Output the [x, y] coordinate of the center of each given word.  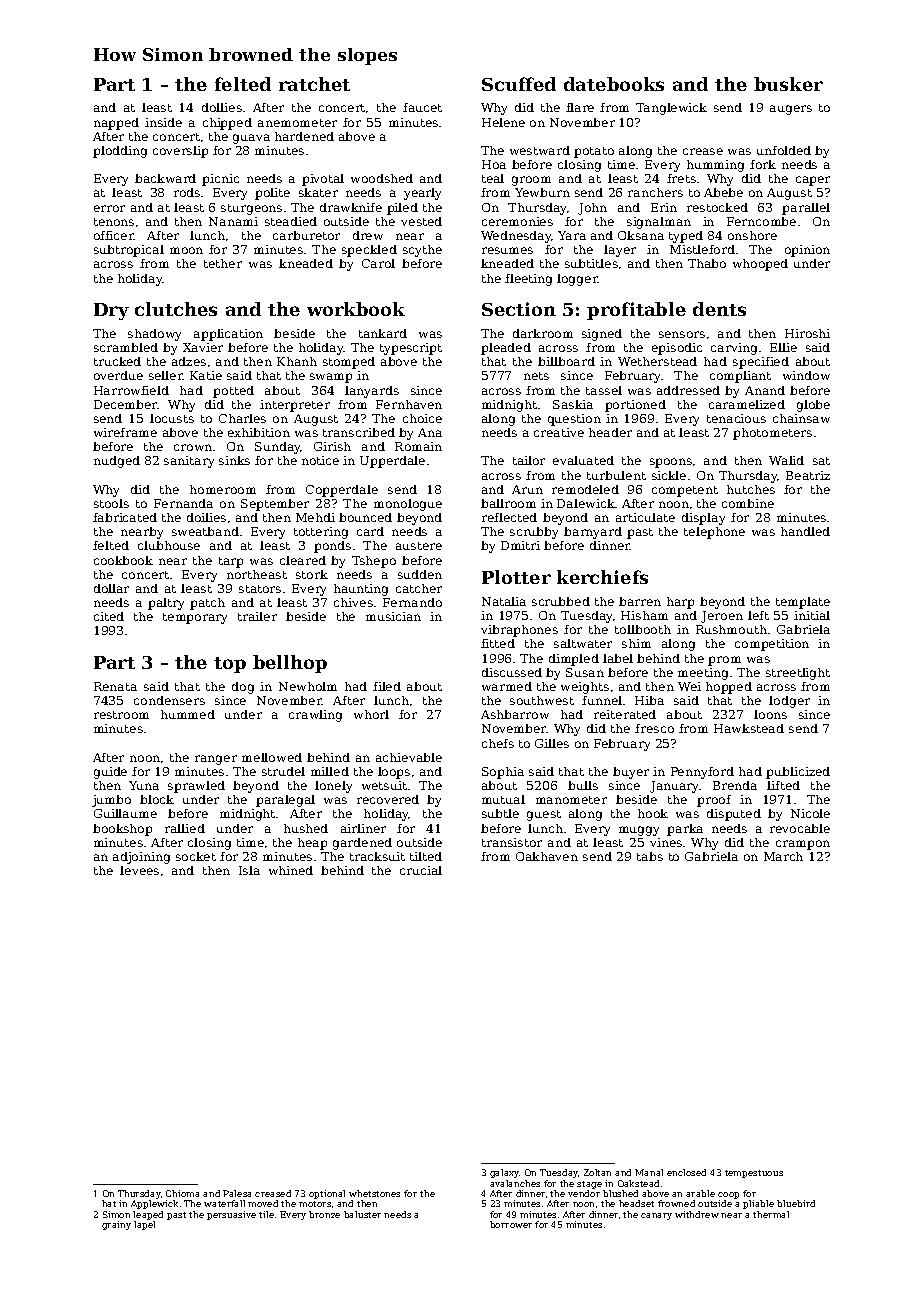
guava [251, 139]
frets [681, 178]
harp [680, 603]
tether [223, 263]
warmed [507, 686]
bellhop [290, 664]
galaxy [505, 1173]
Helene [503, 122]
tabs [650, 856]
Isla [249, 870]
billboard [566, 361]
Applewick [154, 1204]
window [806, 375]
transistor [512, 842]
